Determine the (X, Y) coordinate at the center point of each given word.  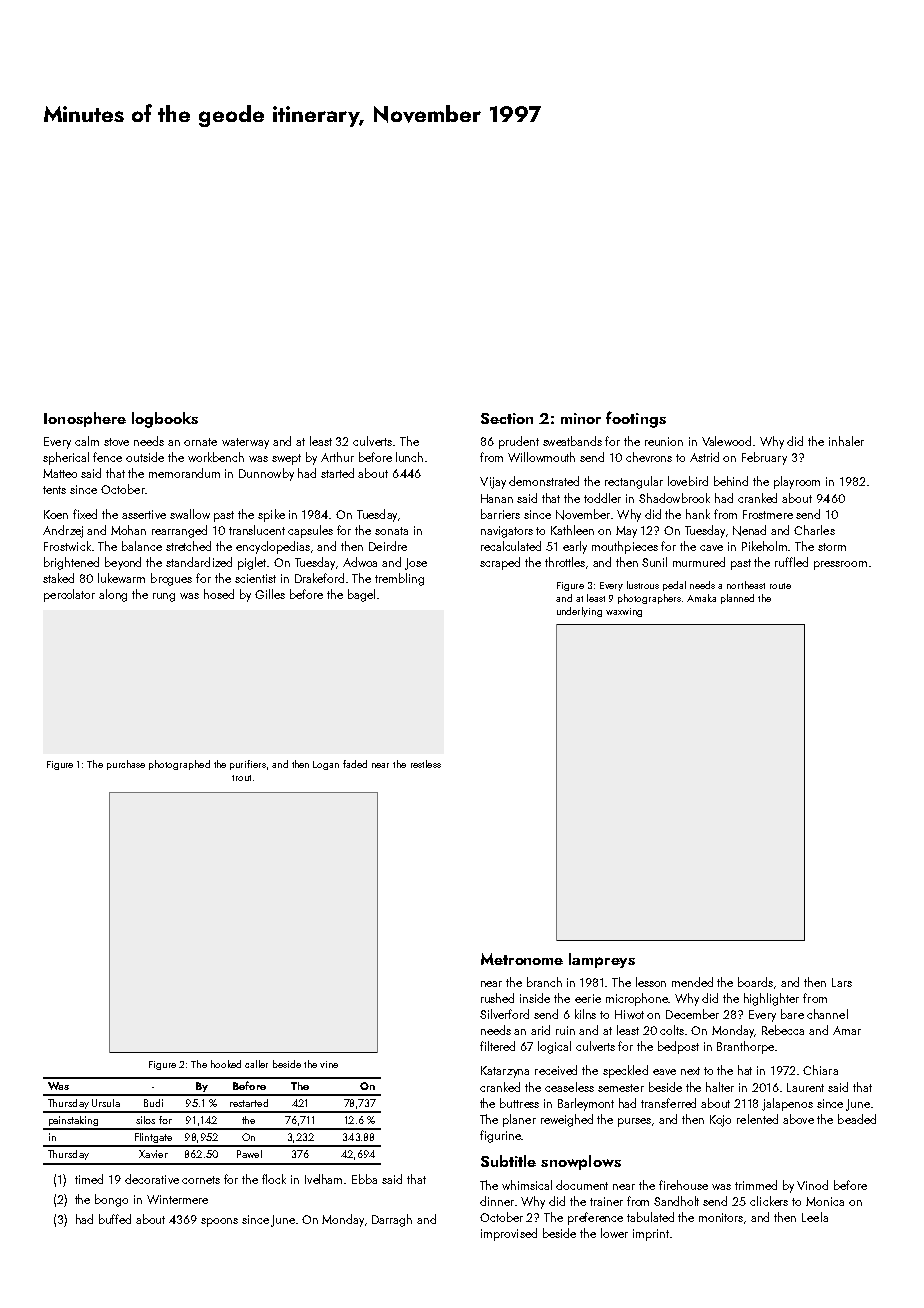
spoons (219, 1222)
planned (737, 599)
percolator (69, 595)
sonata (391, 531)
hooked (226, 1064)
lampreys (602, 960)
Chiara (820, 1070)
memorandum (184, 473)
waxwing (624, 612)
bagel (361, 595)
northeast (746, 585)
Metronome (522, 959)
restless (426, 764)
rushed (497, 998)
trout (241, 778)
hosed (219, 594)
